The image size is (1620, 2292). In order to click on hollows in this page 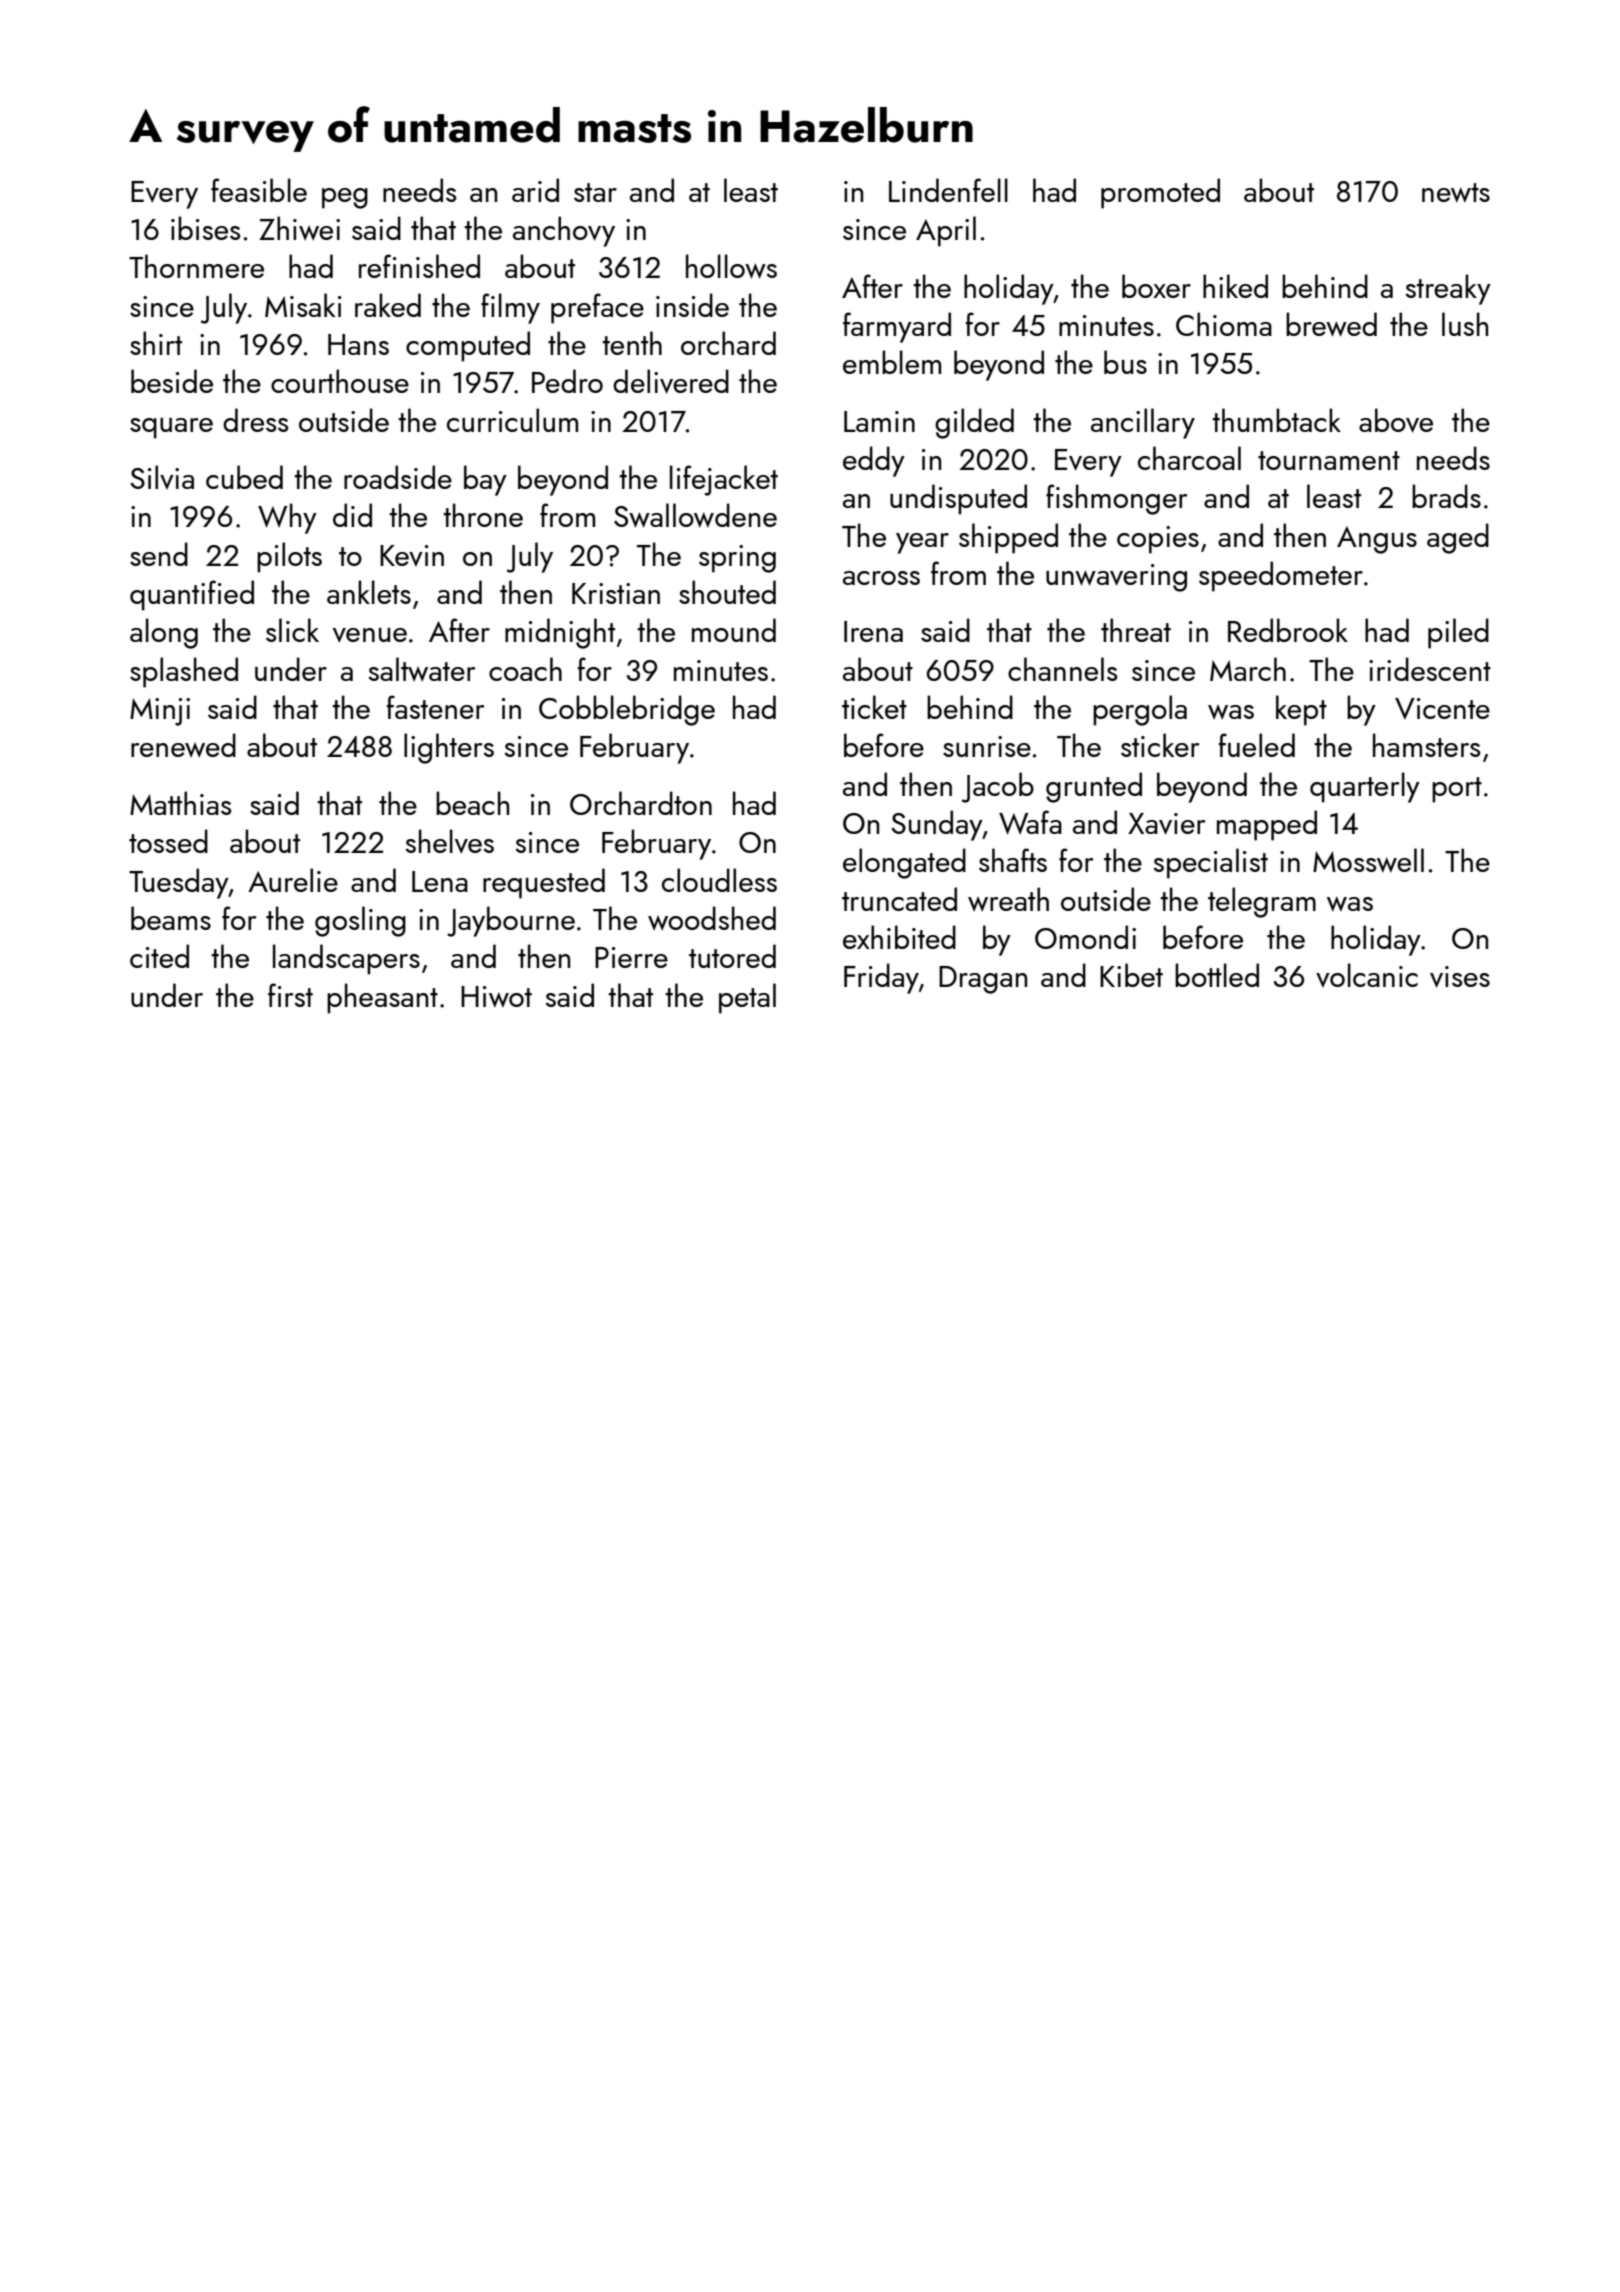, I will do `click(731, 266)`.
